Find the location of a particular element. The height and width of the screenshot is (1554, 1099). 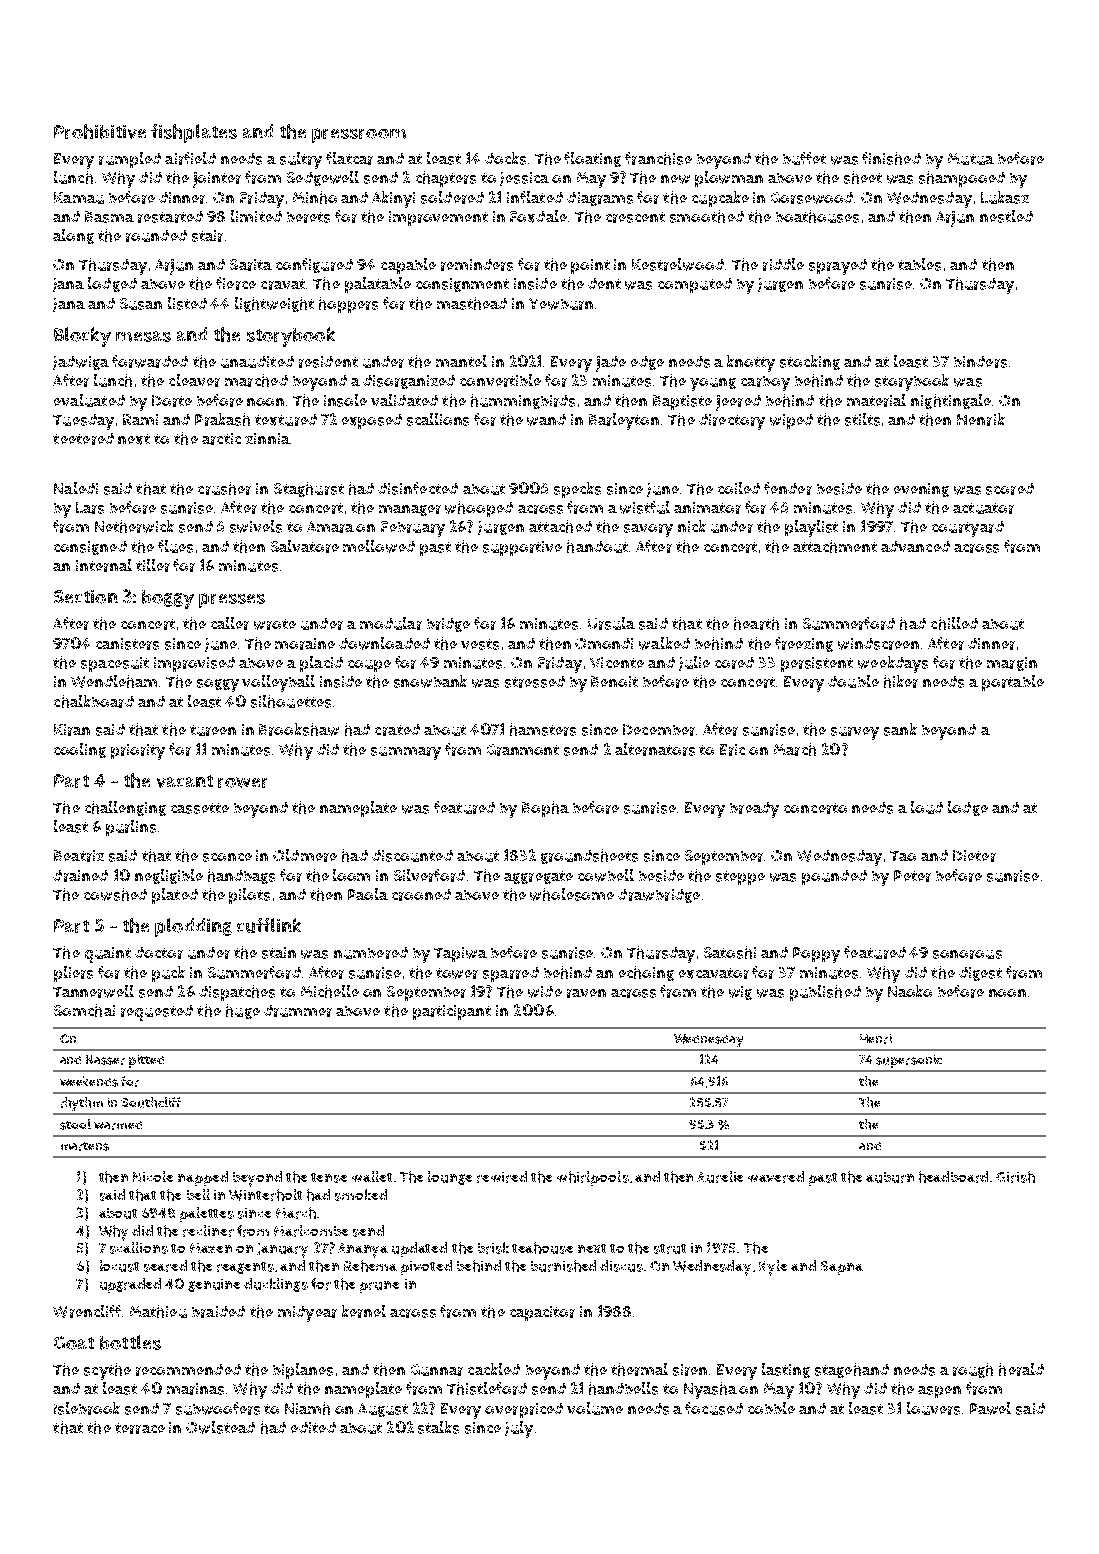

Owlstead is located at coordinates (220, 1427).
